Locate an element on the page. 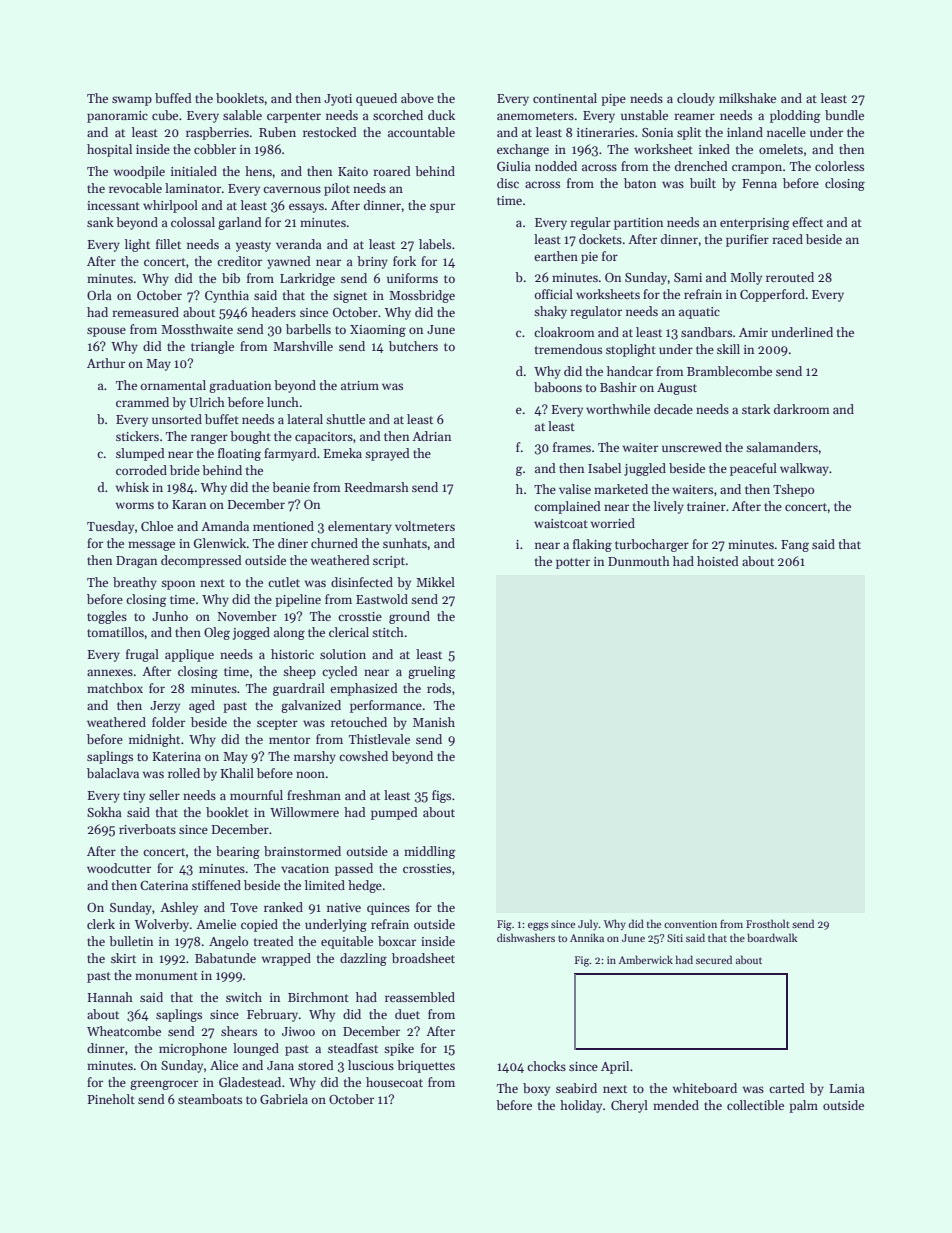 Image resolution: width=952 pixels, height=1233 pixels. convention is located at coordinates (690, 924).
